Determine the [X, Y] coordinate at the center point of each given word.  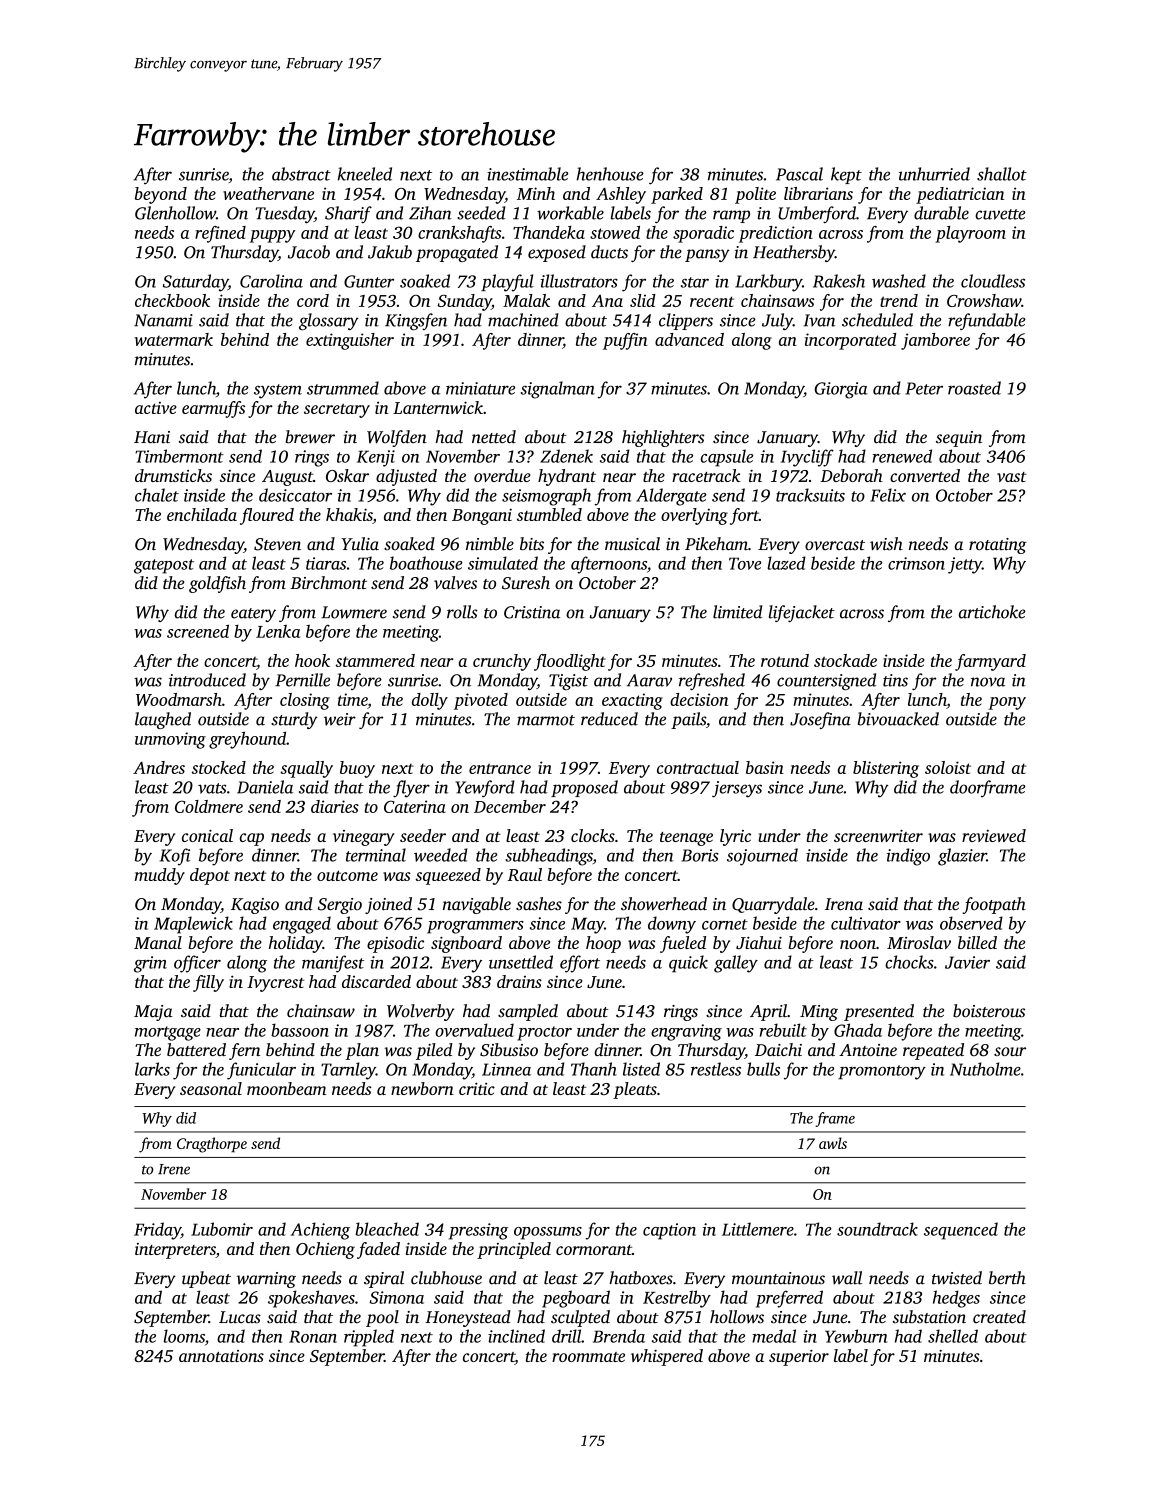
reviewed [994, 835]
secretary [337, 410]
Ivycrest [275, 984]
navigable [477, 905]
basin [765, 767]
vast [1012, 477]
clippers [686, 321]
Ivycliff [807, 458]
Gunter [369, 281]
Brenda [619, 1336]
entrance [500, 768]
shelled [953, 1336]
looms [184, 1336]
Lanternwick [438, 407]
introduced [207, 680]
